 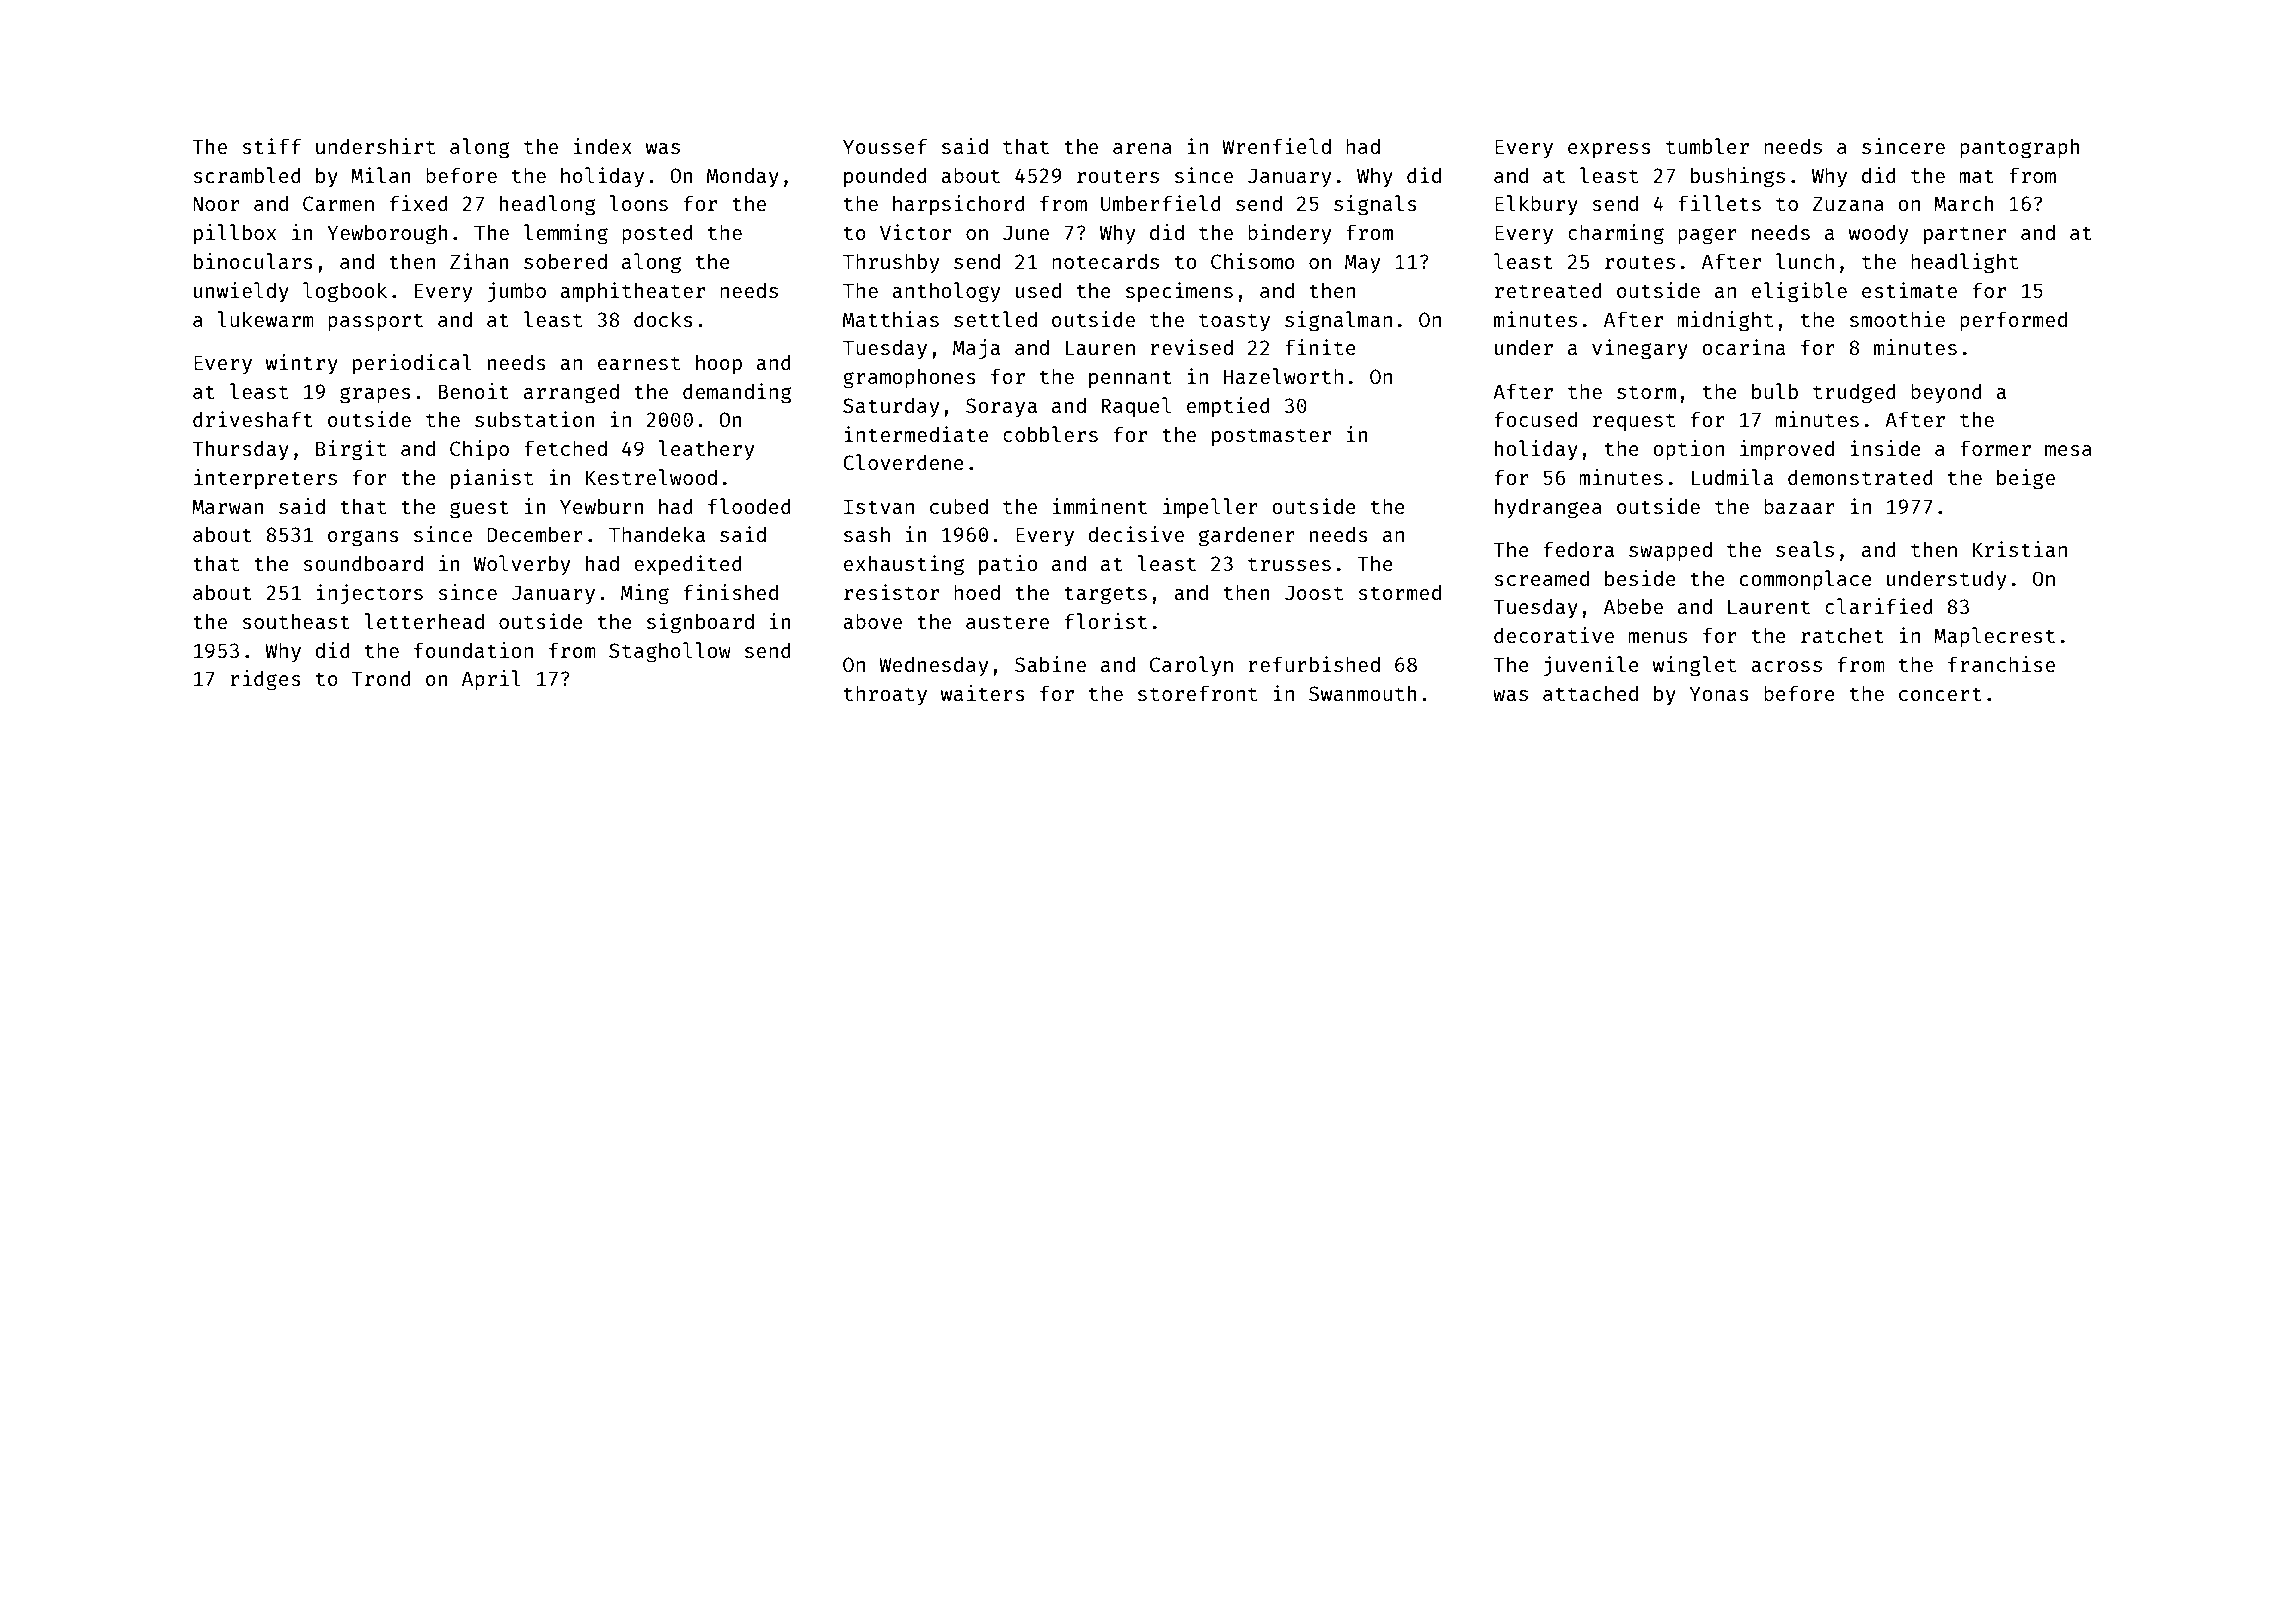 What do you see at coordinates (369, 594) in the image?
I see `injectors` at bounding box center [369, 594].
